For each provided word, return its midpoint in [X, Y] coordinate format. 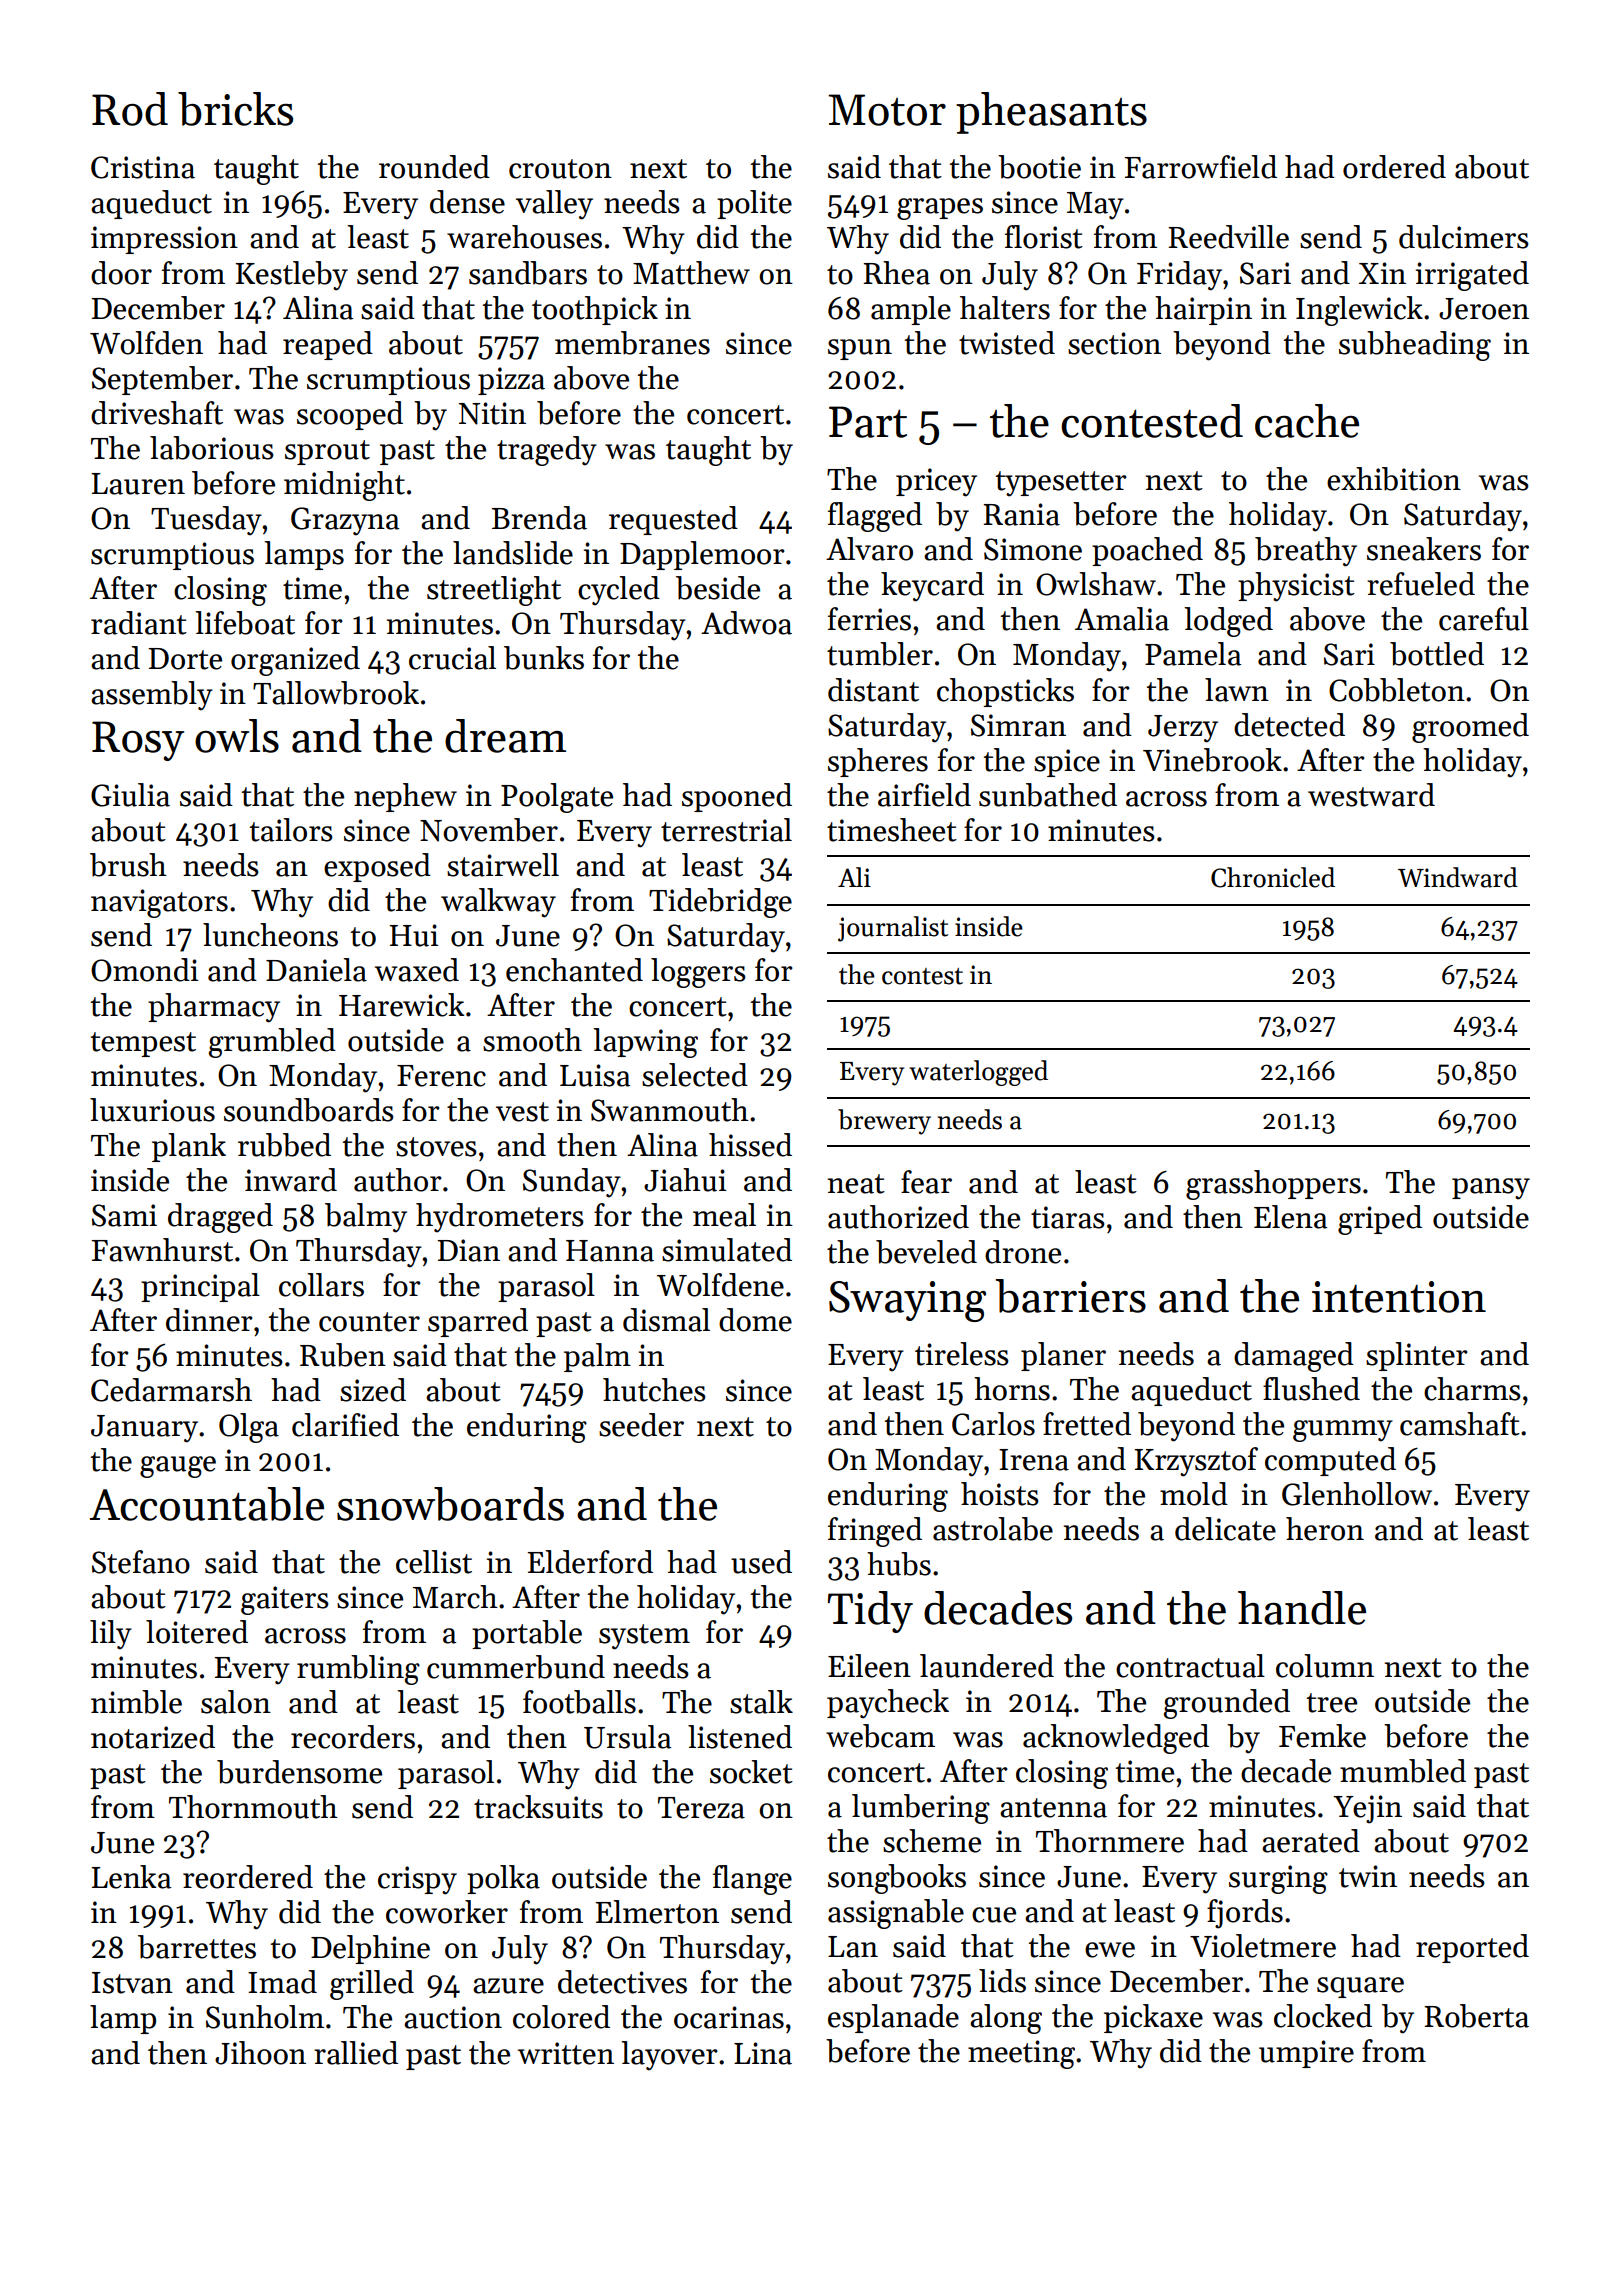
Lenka [131, 1877]
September [162, 380]
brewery [884, 1122]
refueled [1421, 584]
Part [868, 422]
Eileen [869, 1666]
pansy [1491, 1189]
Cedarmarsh [171, 1390]
